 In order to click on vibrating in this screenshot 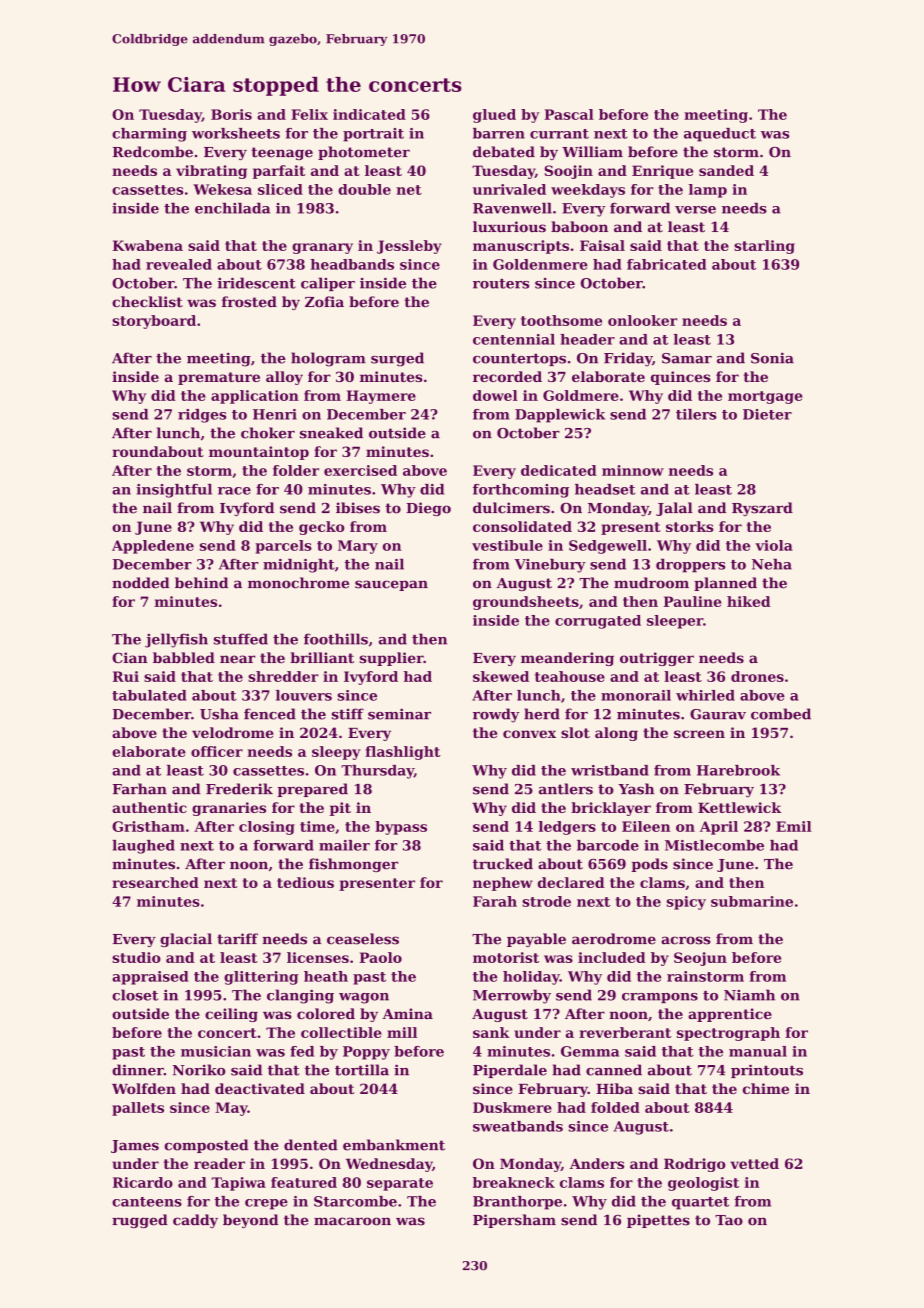, I will do `click(211, 172)`.
